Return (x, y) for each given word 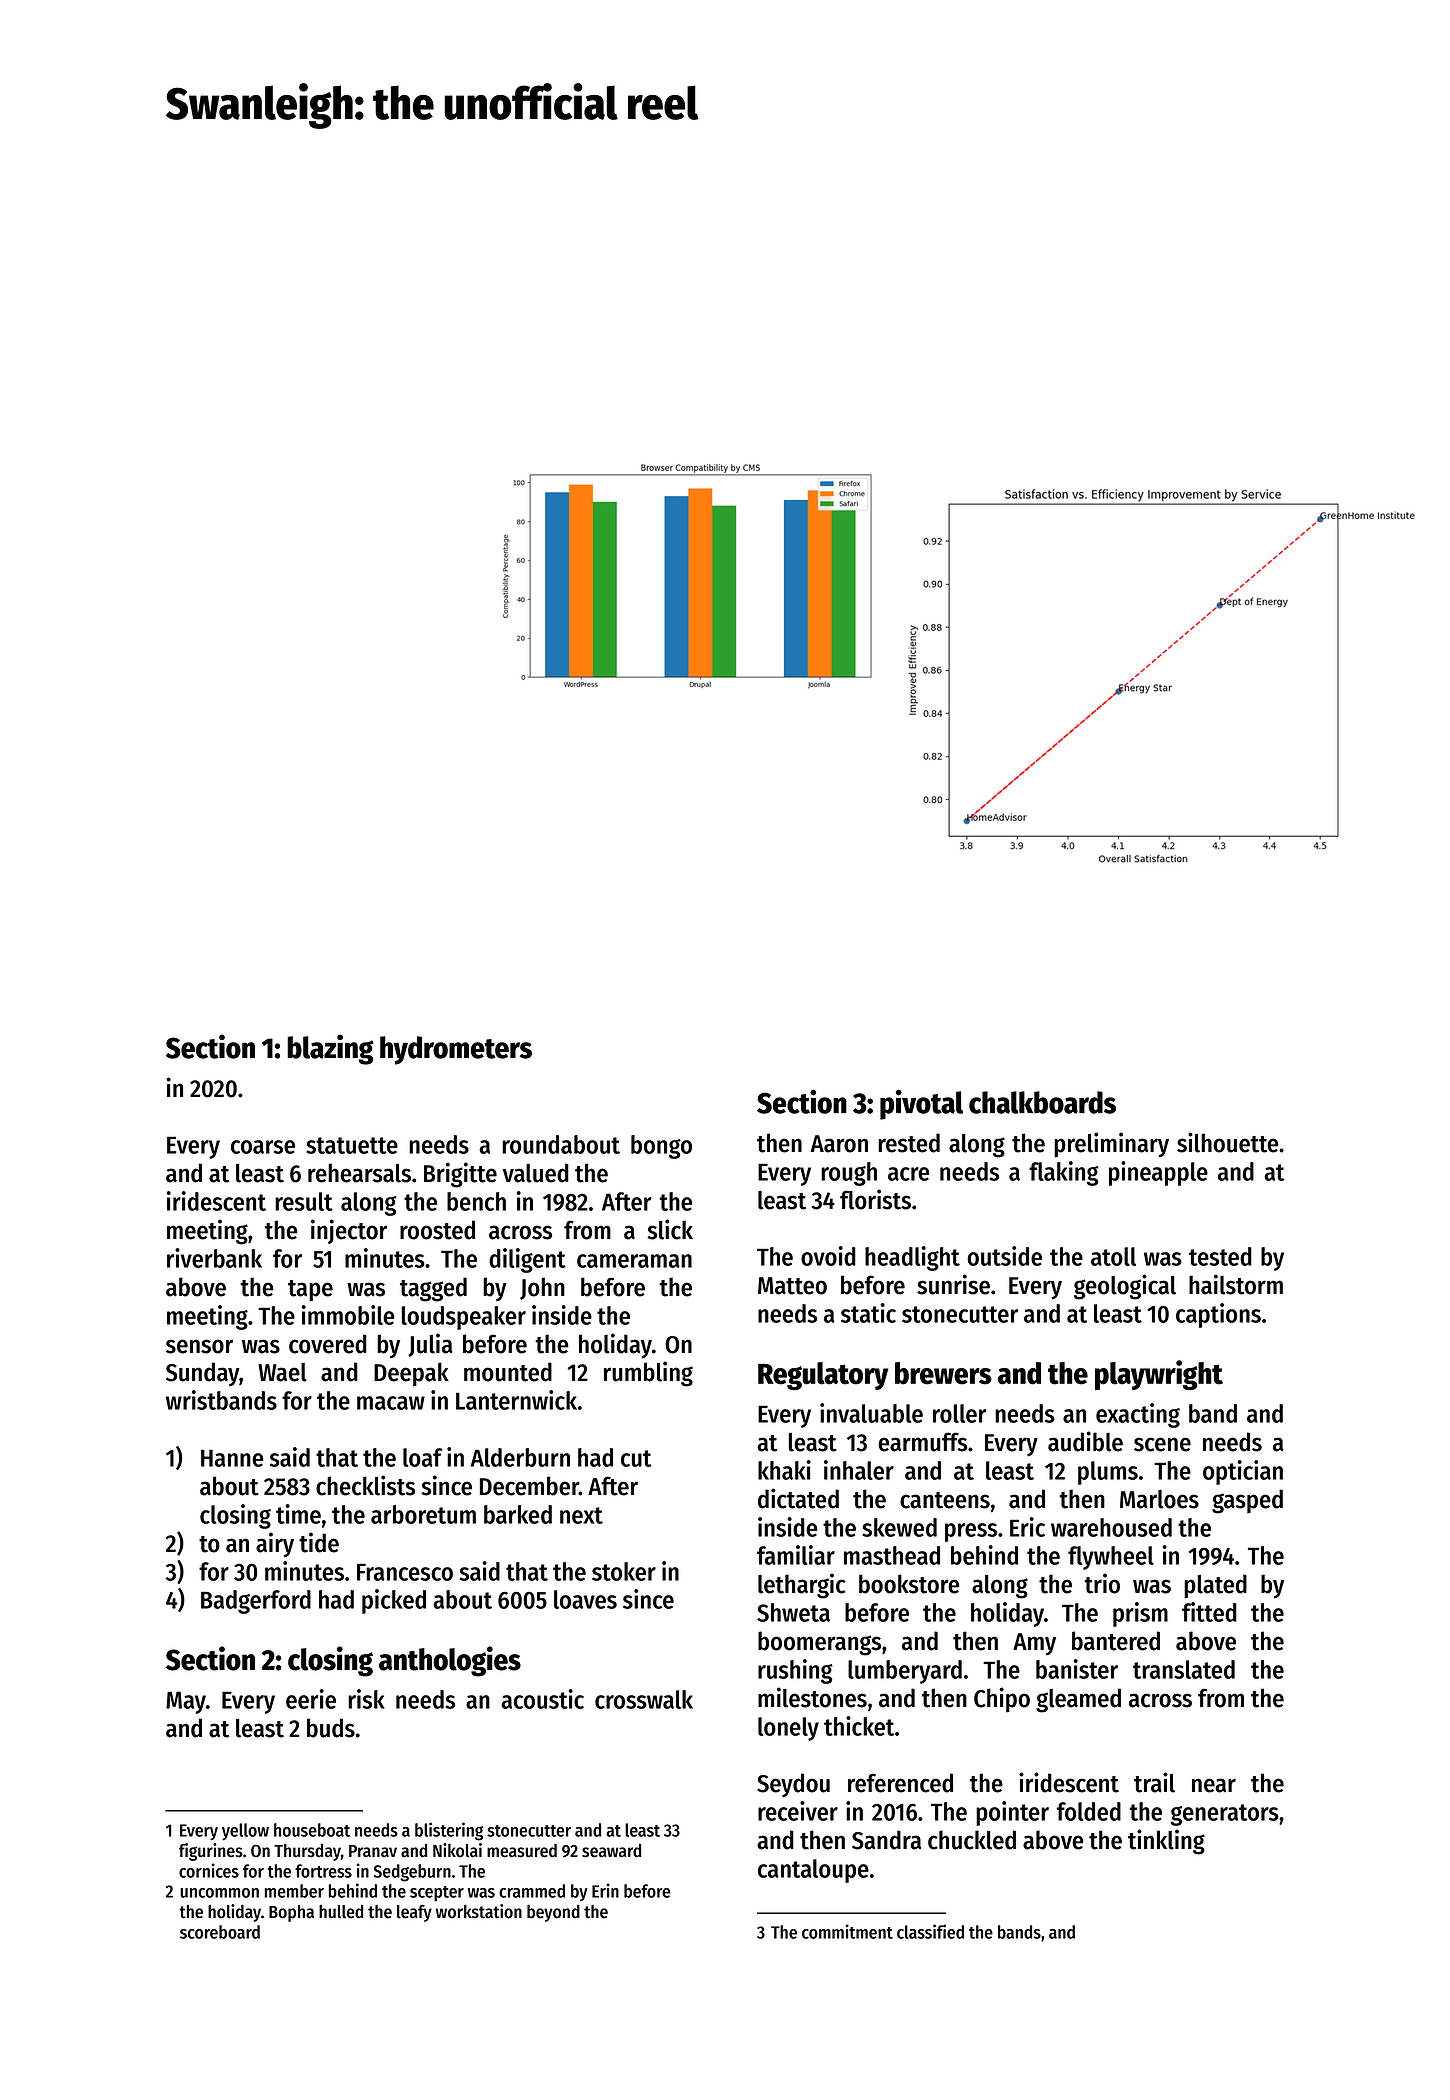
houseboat (312, 1830)
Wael (282, 1372)
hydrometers (456, 1050)
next (581, 1515)
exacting (1138, 1415)
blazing (330, 1049)
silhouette (1227, 1142)
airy (275, 1545)
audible (1085, 1441)
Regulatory (823, 1376)
